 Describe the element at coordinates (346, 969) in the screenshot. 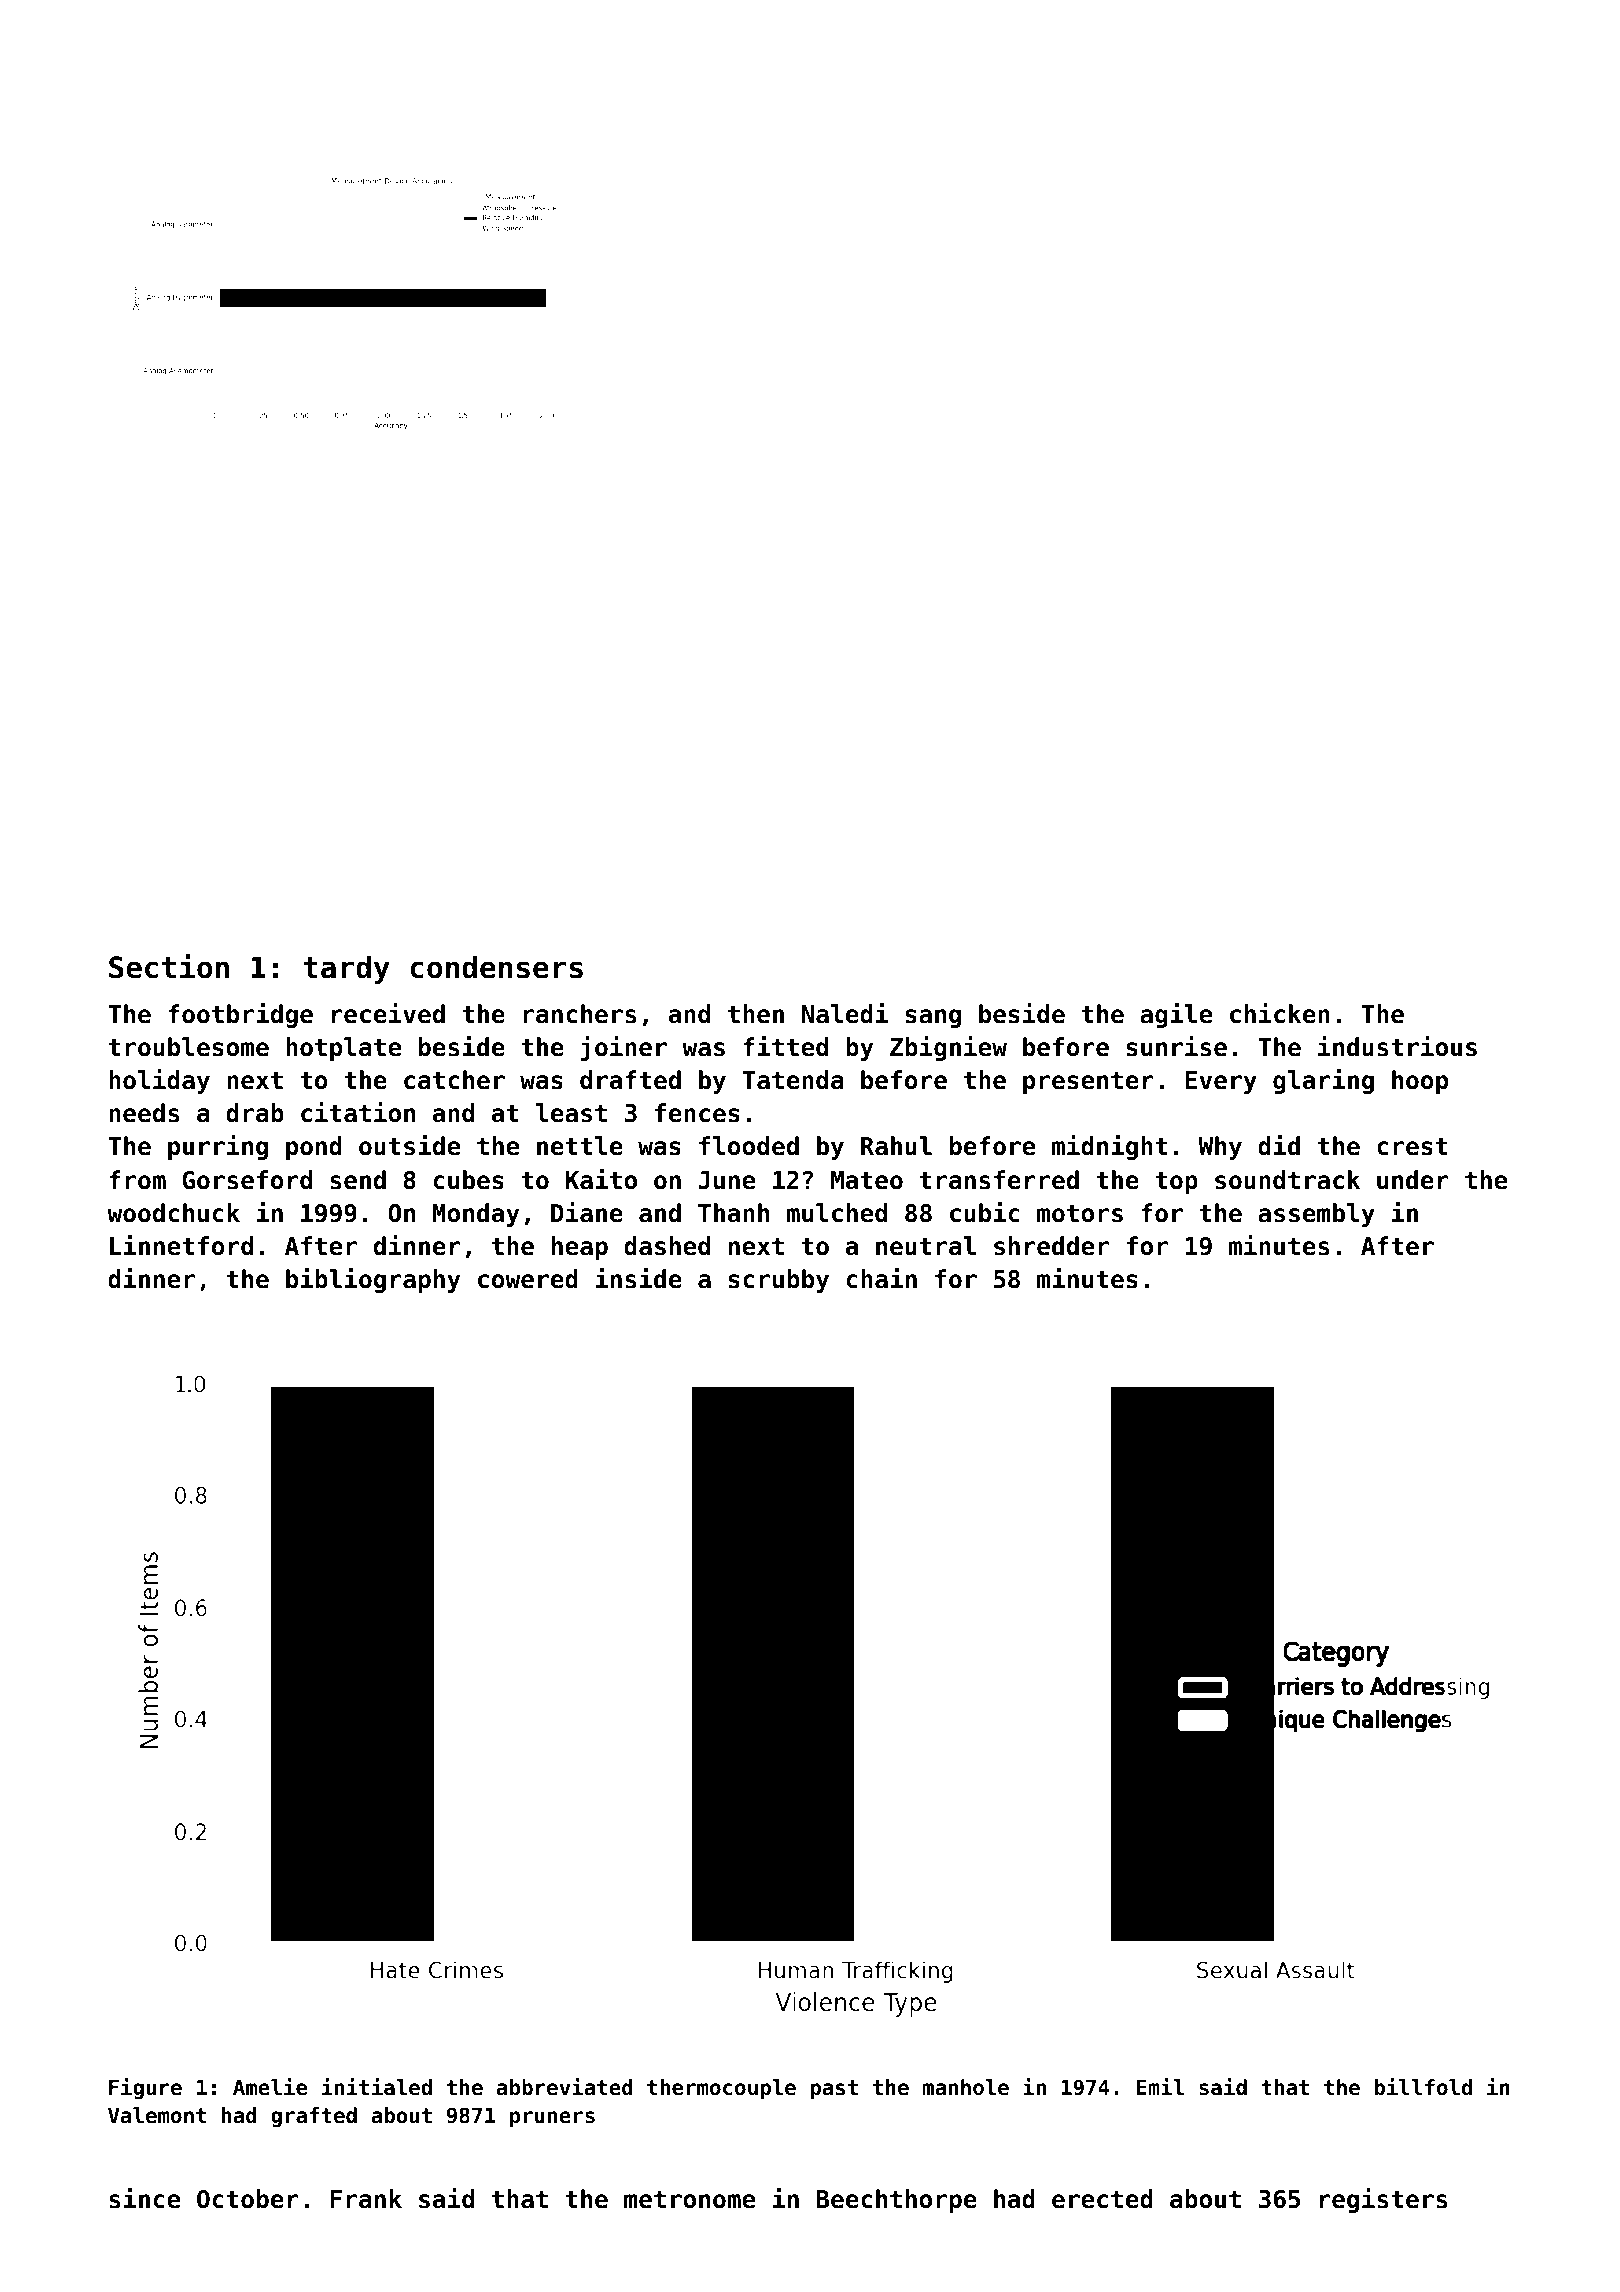

I see `tardy` at that location.
